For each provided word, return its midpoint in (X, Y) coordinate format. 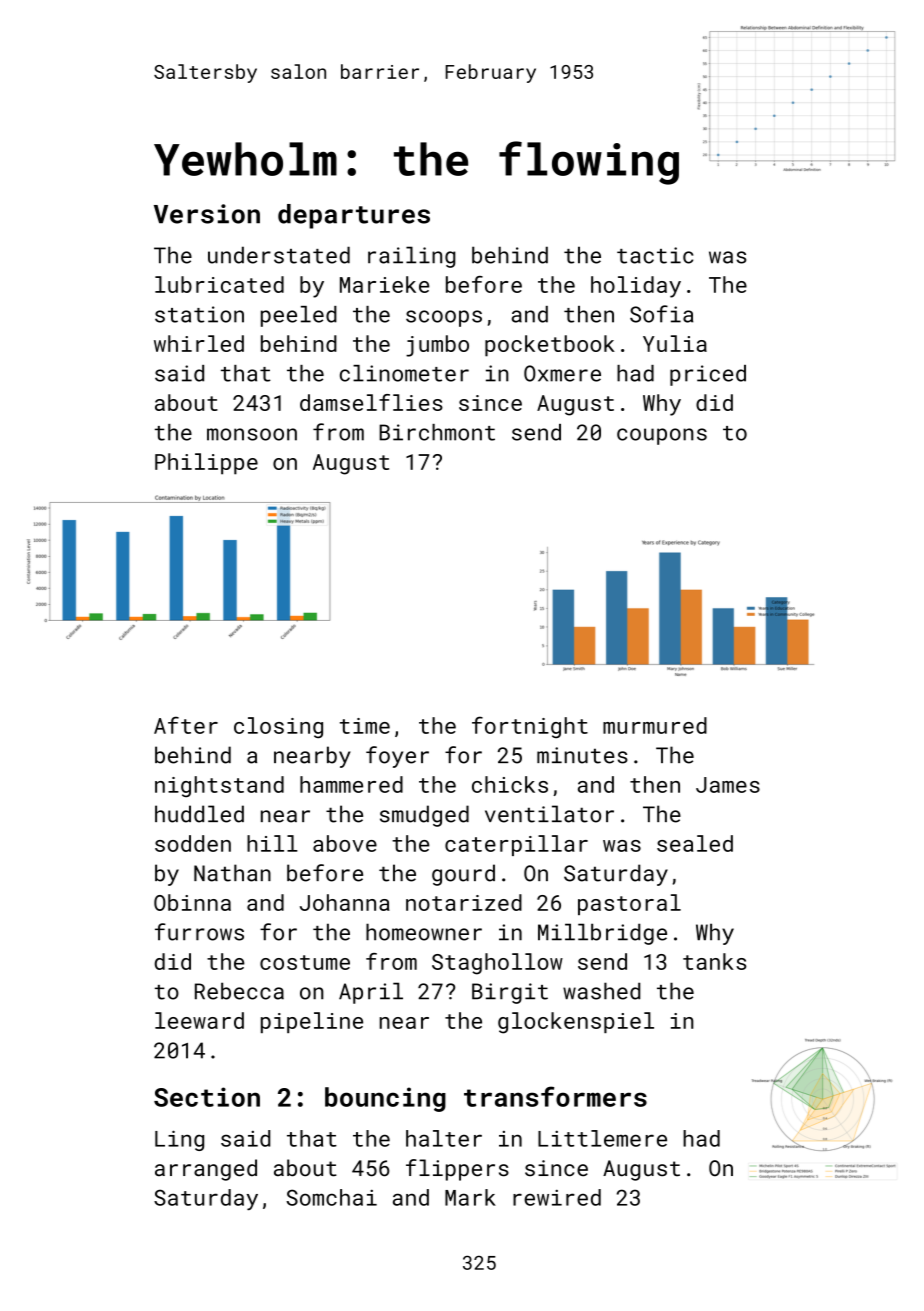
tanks (715, 961)
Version (207, 214)
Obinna (192, 902)
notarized (464, 902)
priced (708, 375)
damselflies (371, 402)
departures (354, 216)
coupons (662, 436)
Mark (470, 1197)
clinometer (404, 373)
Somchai (331, 1197)
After (186, 725)
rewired (557, 1197)
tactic (655, 255)
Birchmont (437, 432)
